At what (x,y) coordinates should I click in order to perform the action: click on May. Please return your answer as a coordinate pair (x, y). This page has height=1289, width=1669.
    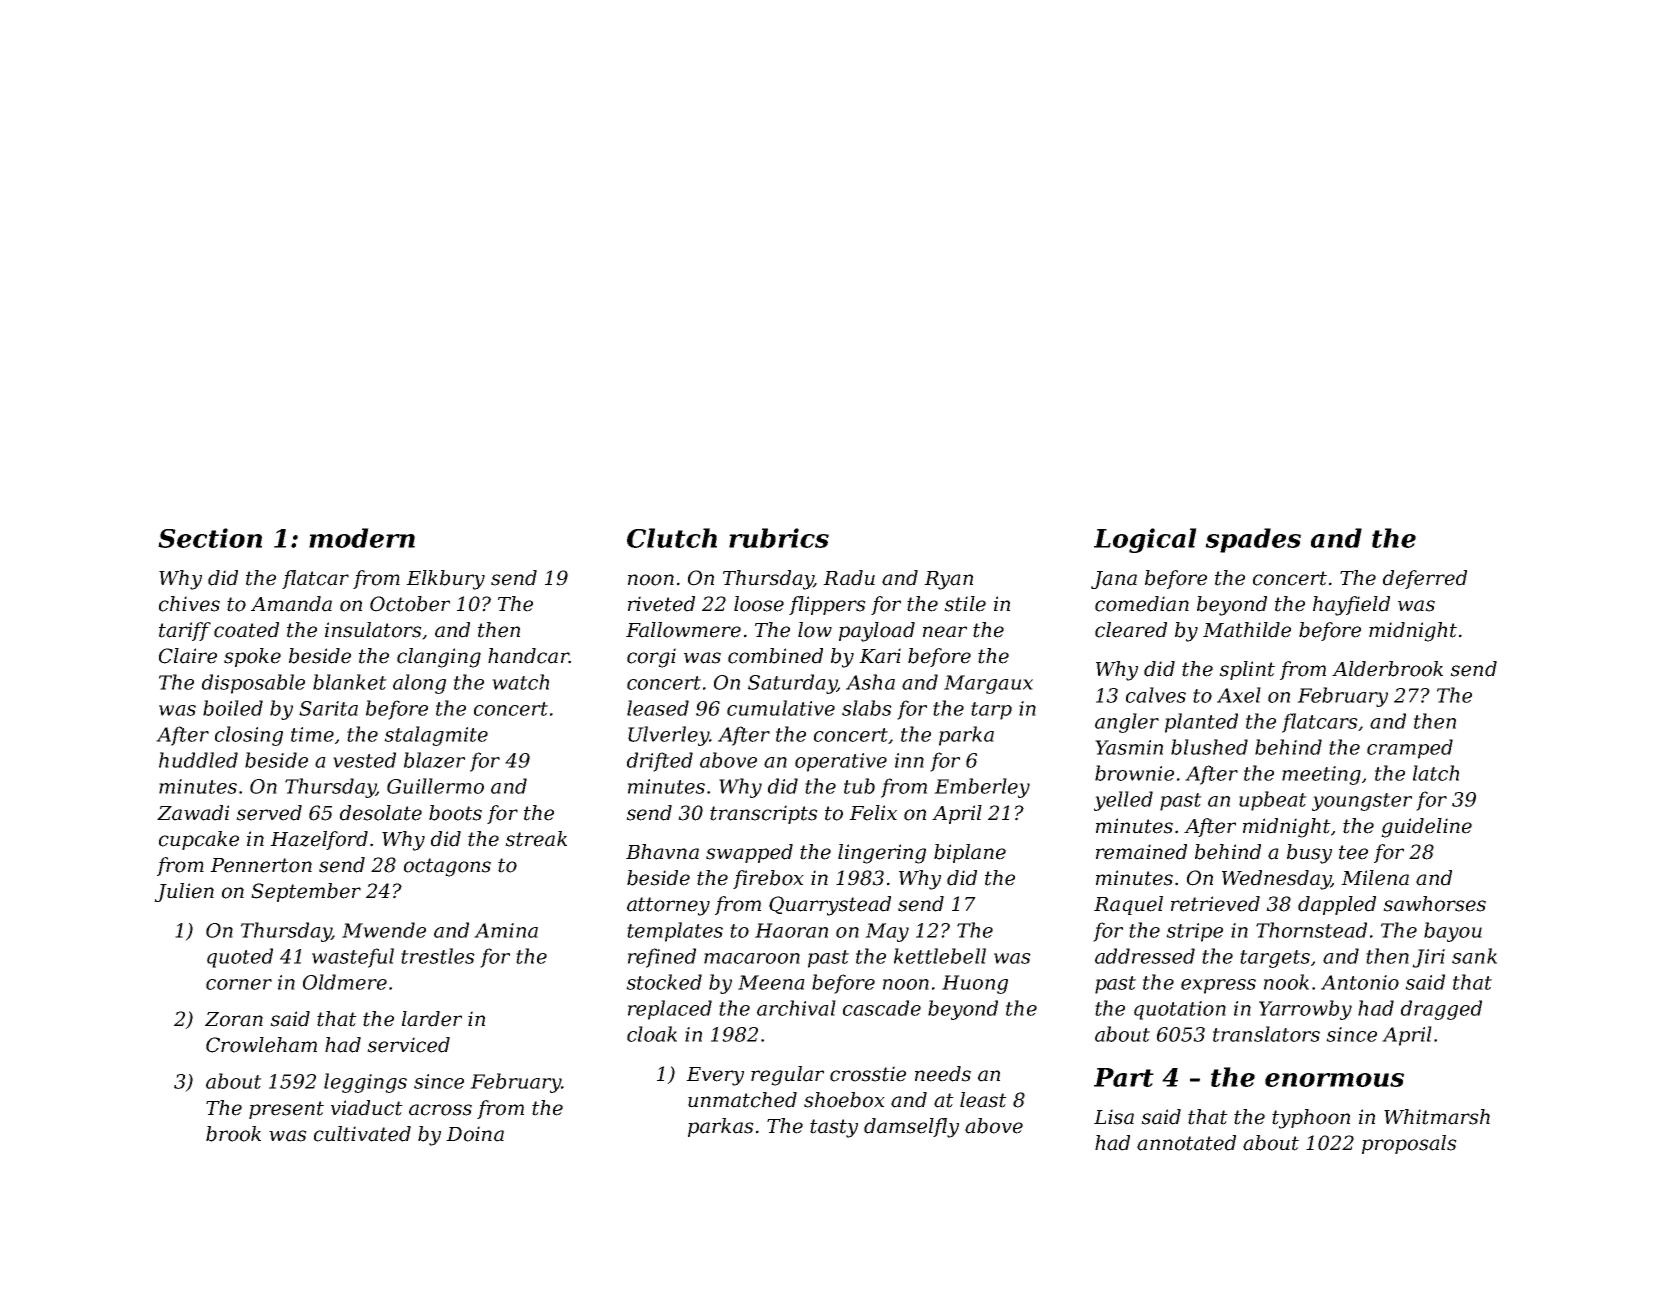
    Looking at the image, I should click on (887, 932).
